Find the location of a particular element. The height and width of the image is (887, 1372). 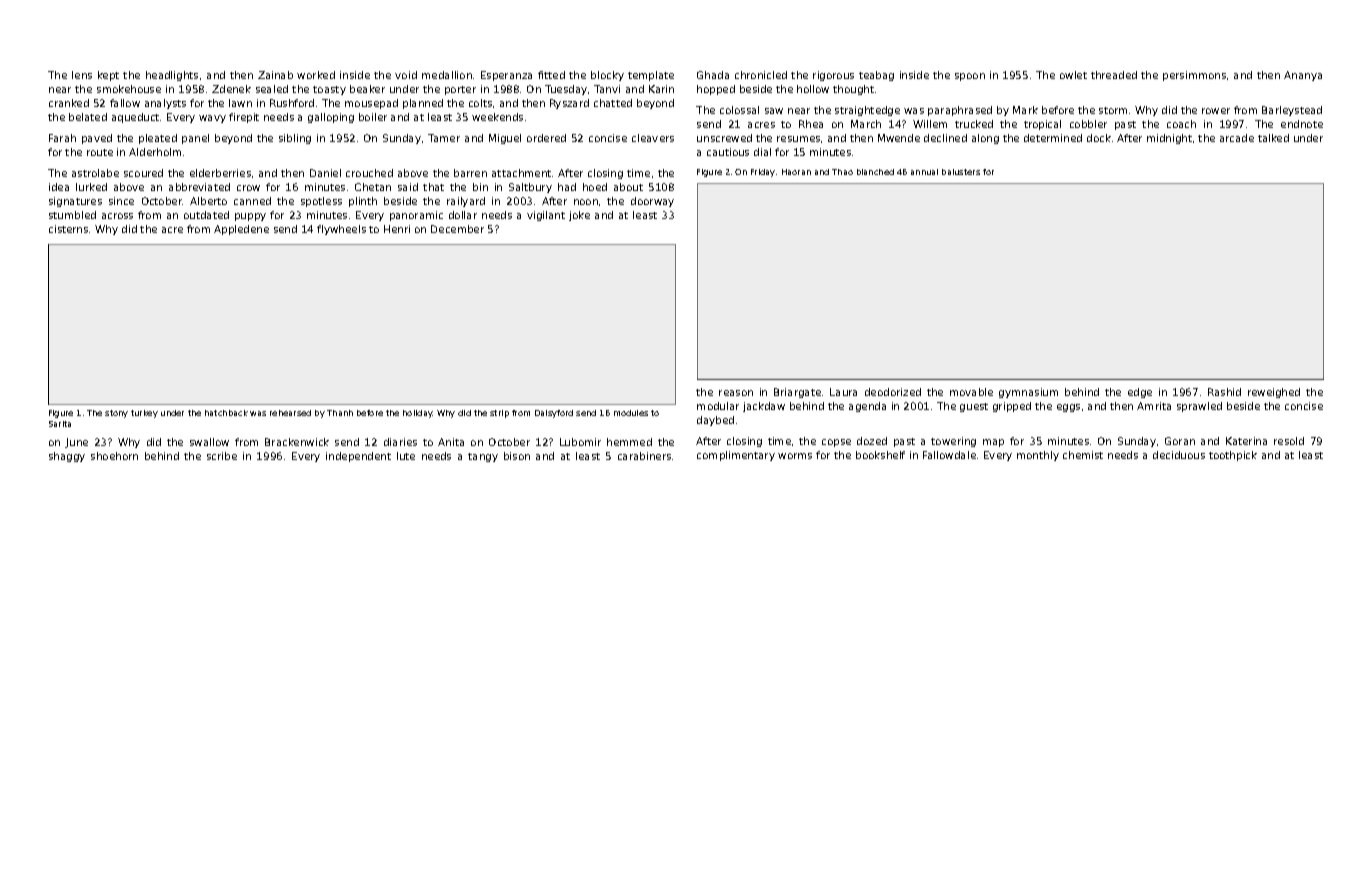

Brackenwick is located at coordinates (297, 442).
